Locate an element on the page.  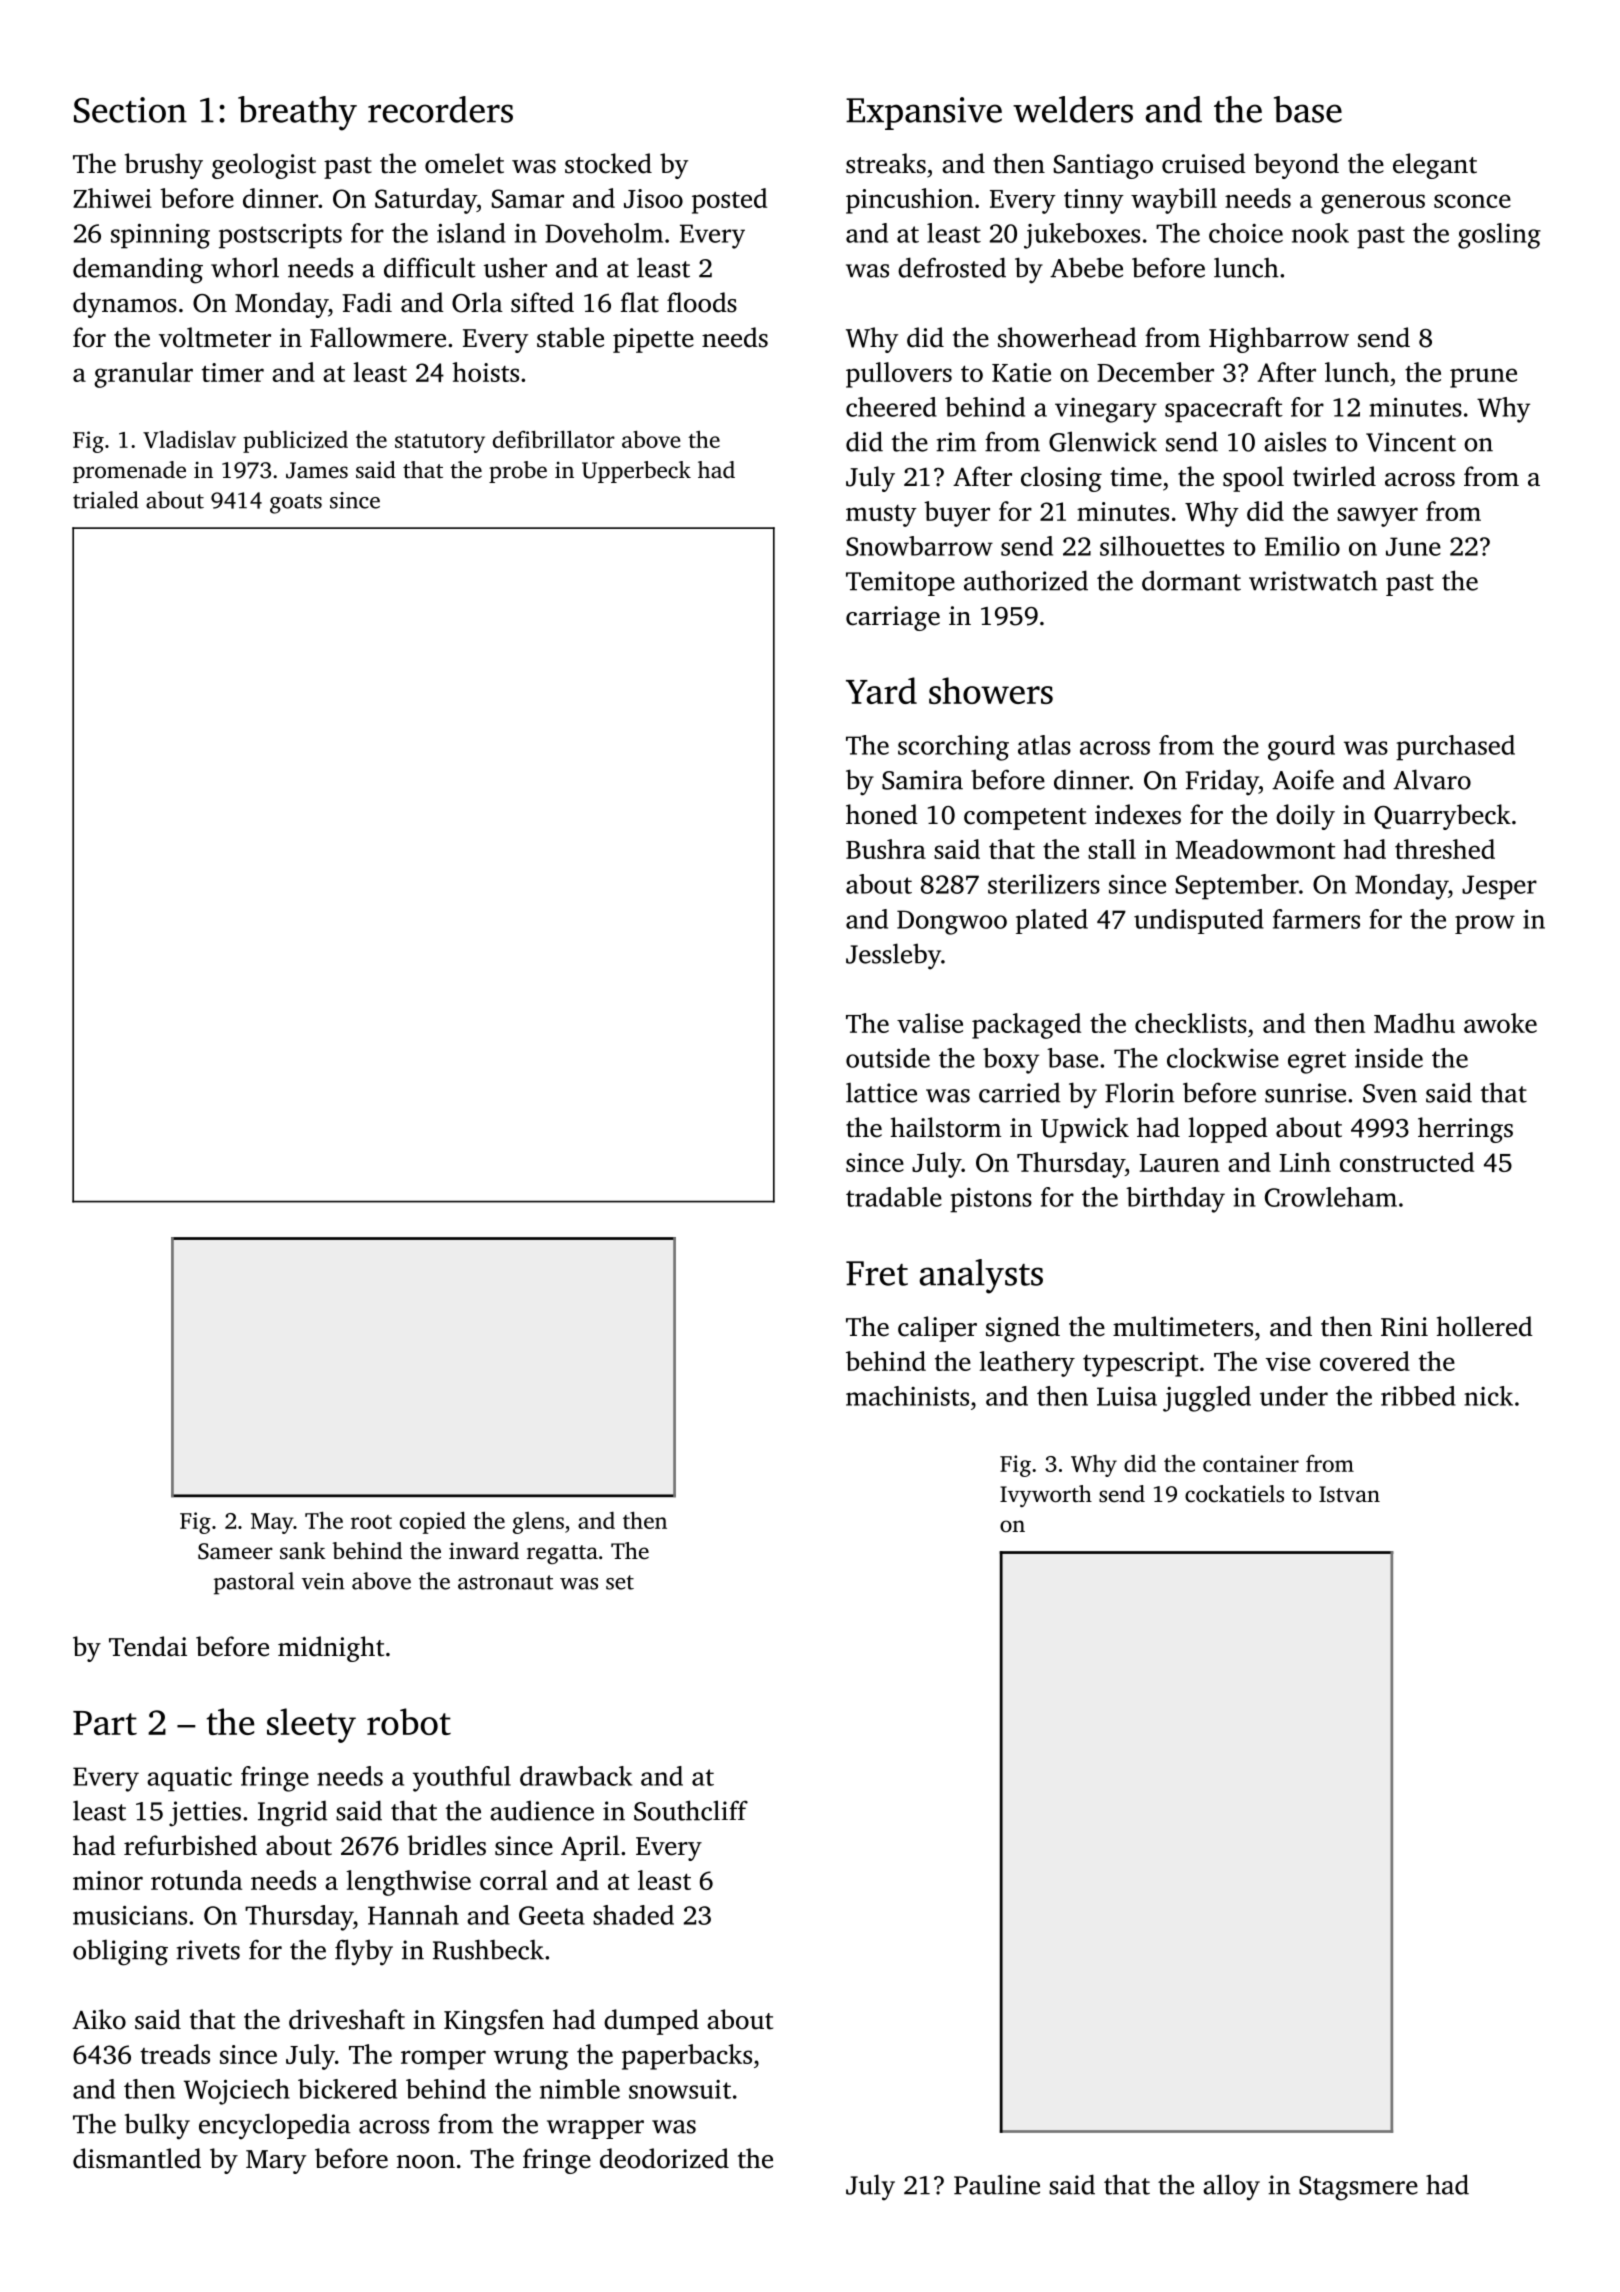
streaks is located at coordinates (886, 163).
